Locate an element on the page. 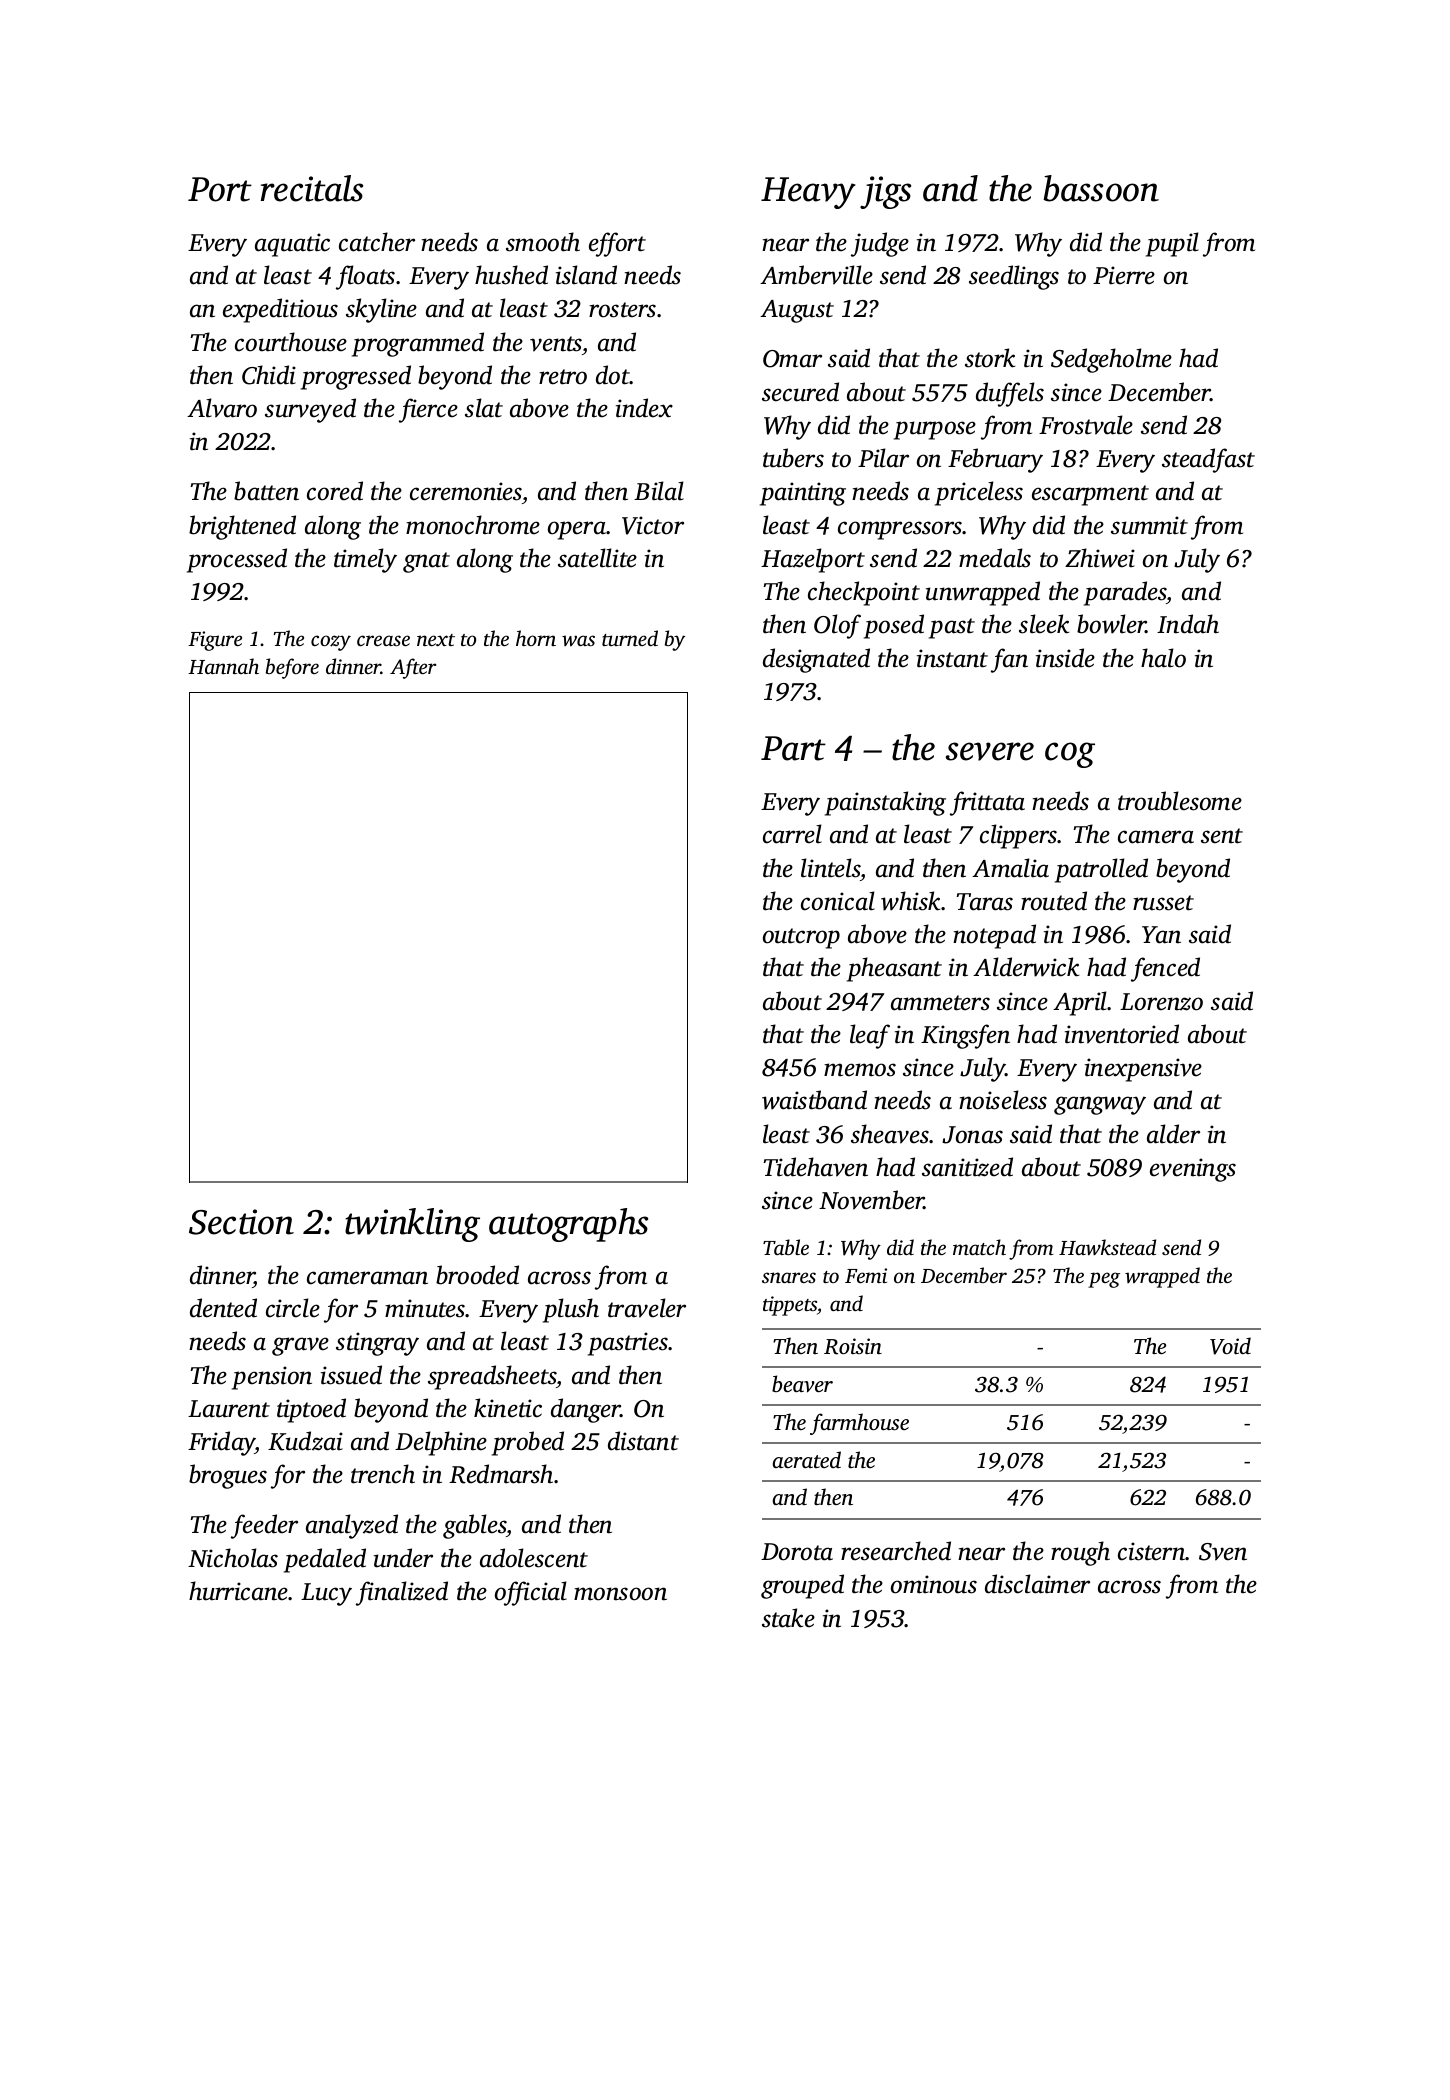  under is located at coordinates (403, 1558).
